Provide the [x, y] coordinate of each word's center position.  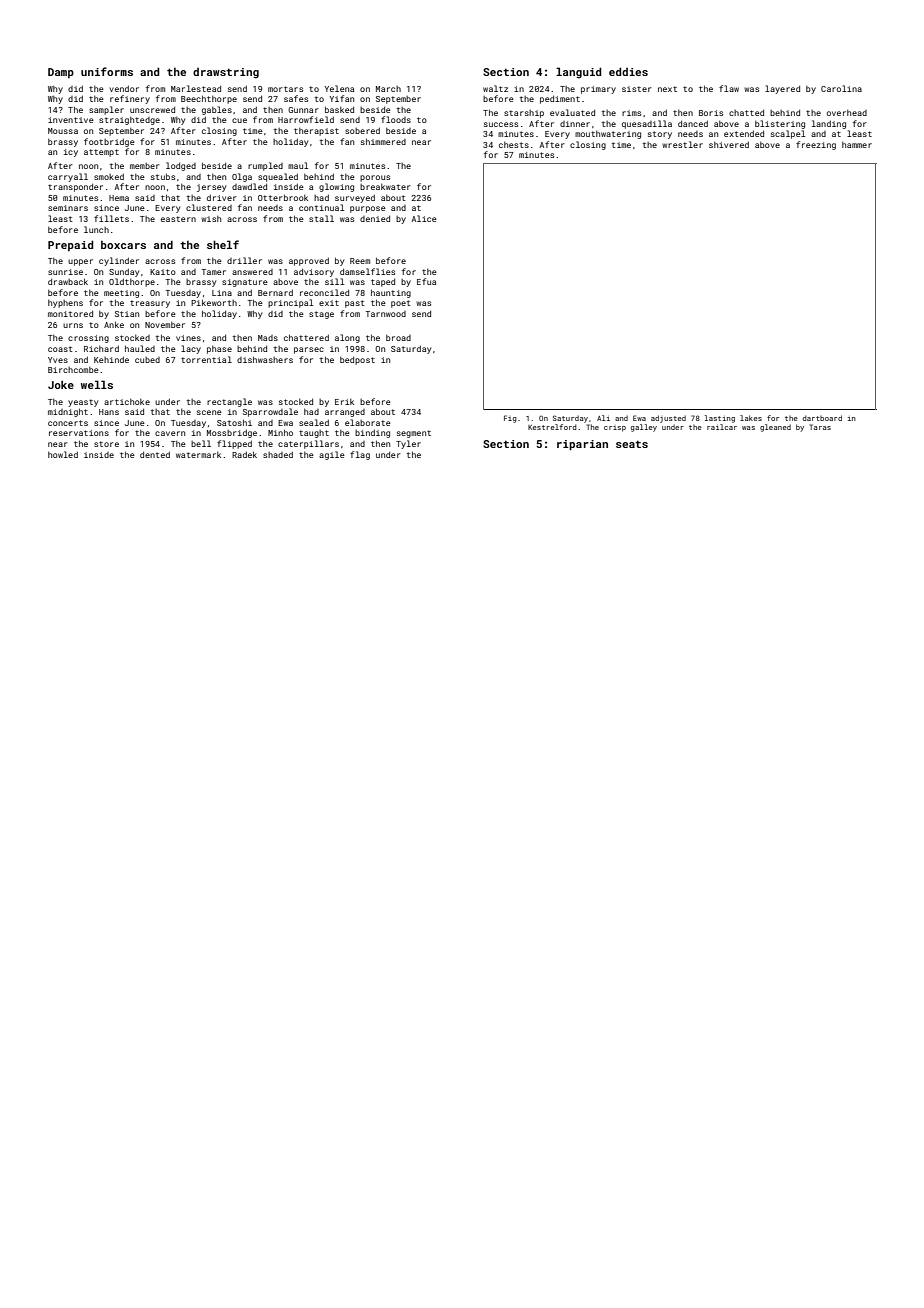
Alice [424, 218]
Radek [244, 454]
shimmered [383, 141]
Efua [426, 281]
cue [239, 120]
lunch [96, 229]
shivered [729, 144]
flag [360, 455]
